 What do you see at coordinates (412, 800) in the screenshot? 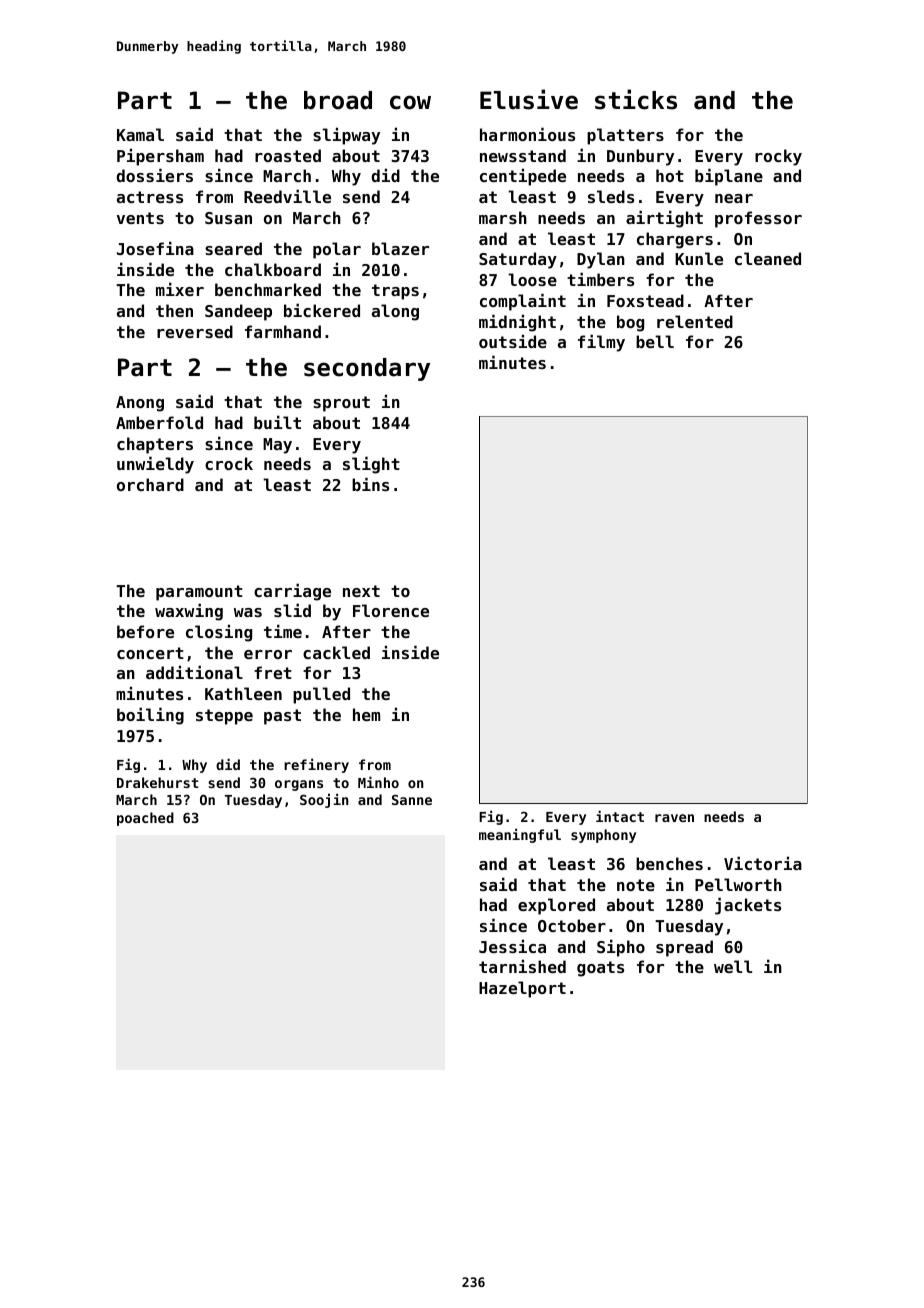
I see `Sanne` at bounding box center [412, 800].
